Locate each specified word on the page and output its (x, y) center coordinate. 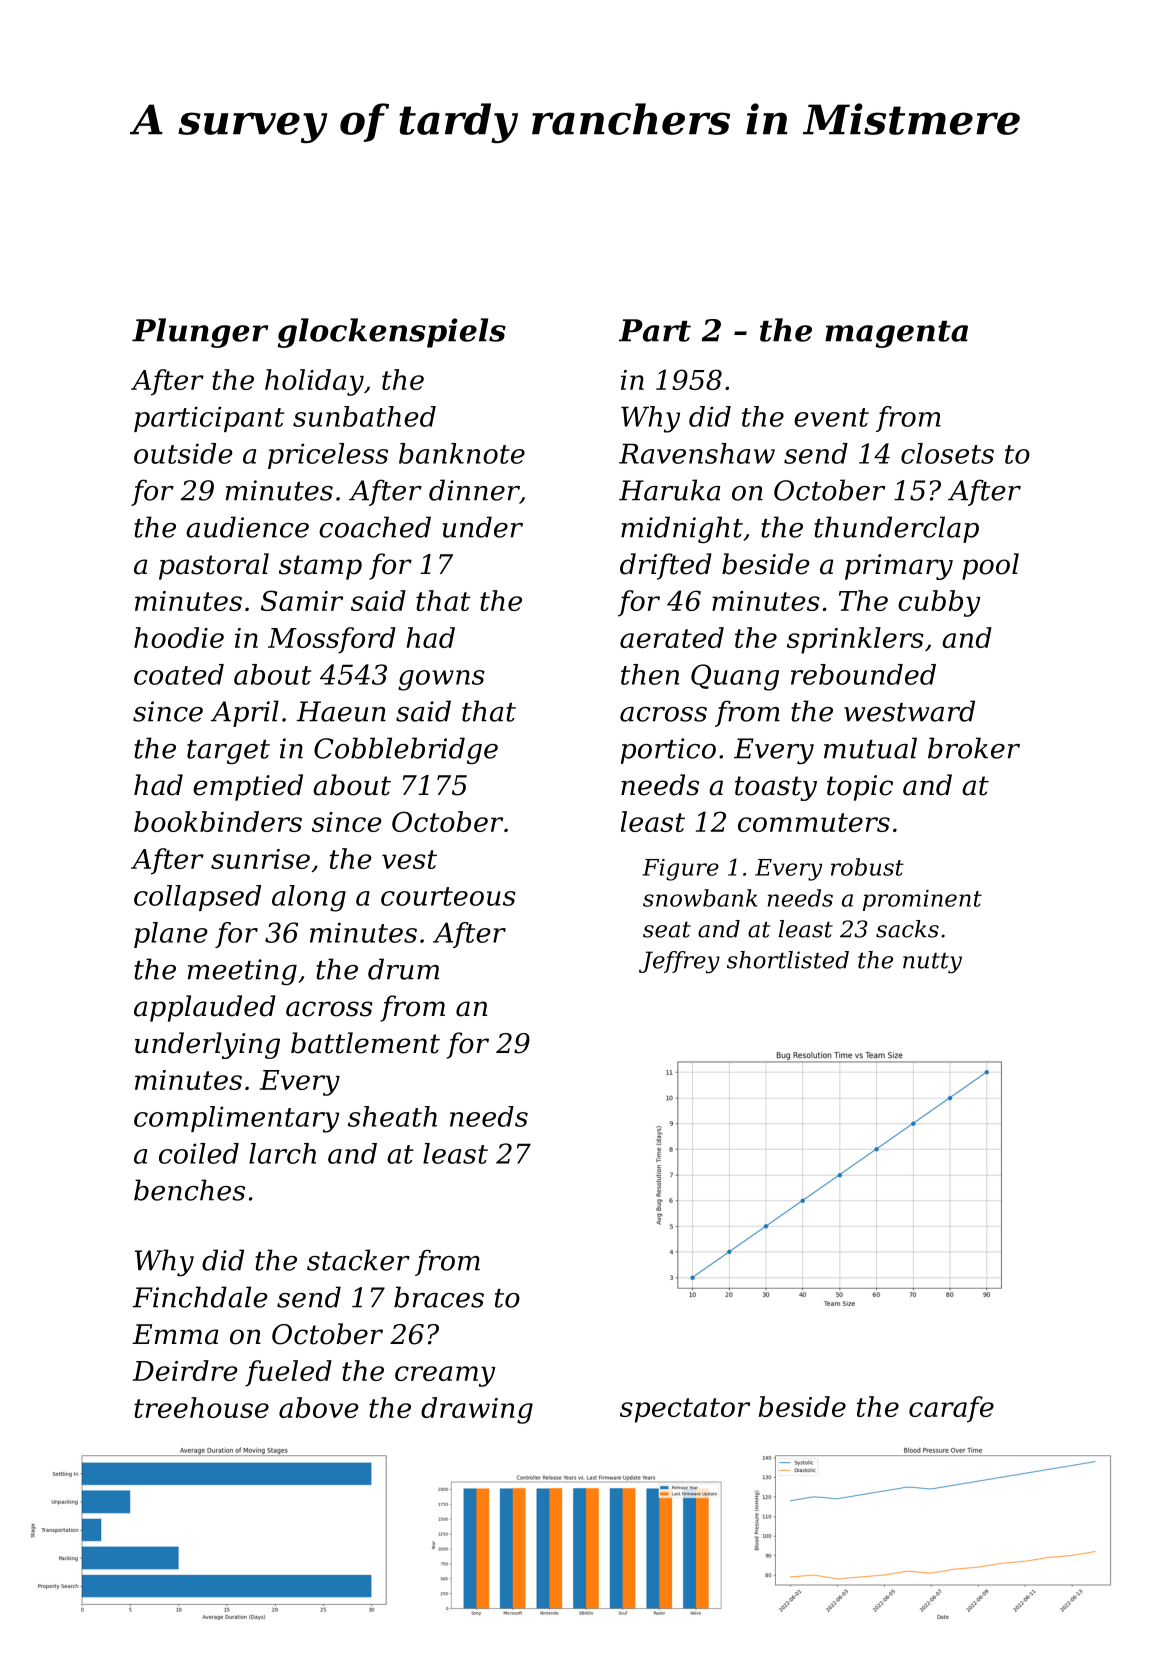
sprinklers (855, 640)
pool (990, 566)
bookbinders (218, 821)
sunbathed (364, 416)
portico (668, 751)
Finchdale (200, 1297)
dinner (474, 491)
